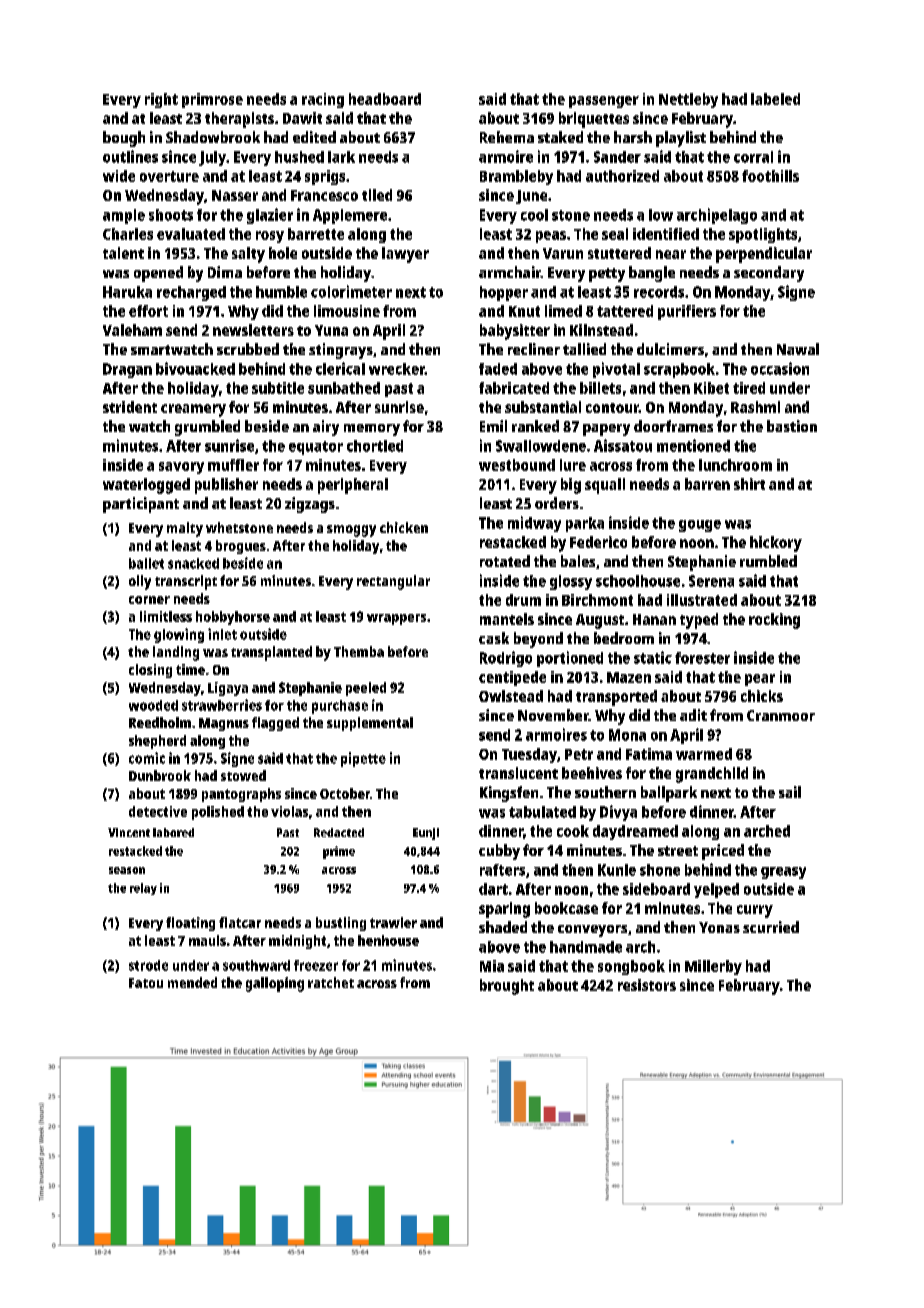  I want to click on limitless, so click(166, 616).
